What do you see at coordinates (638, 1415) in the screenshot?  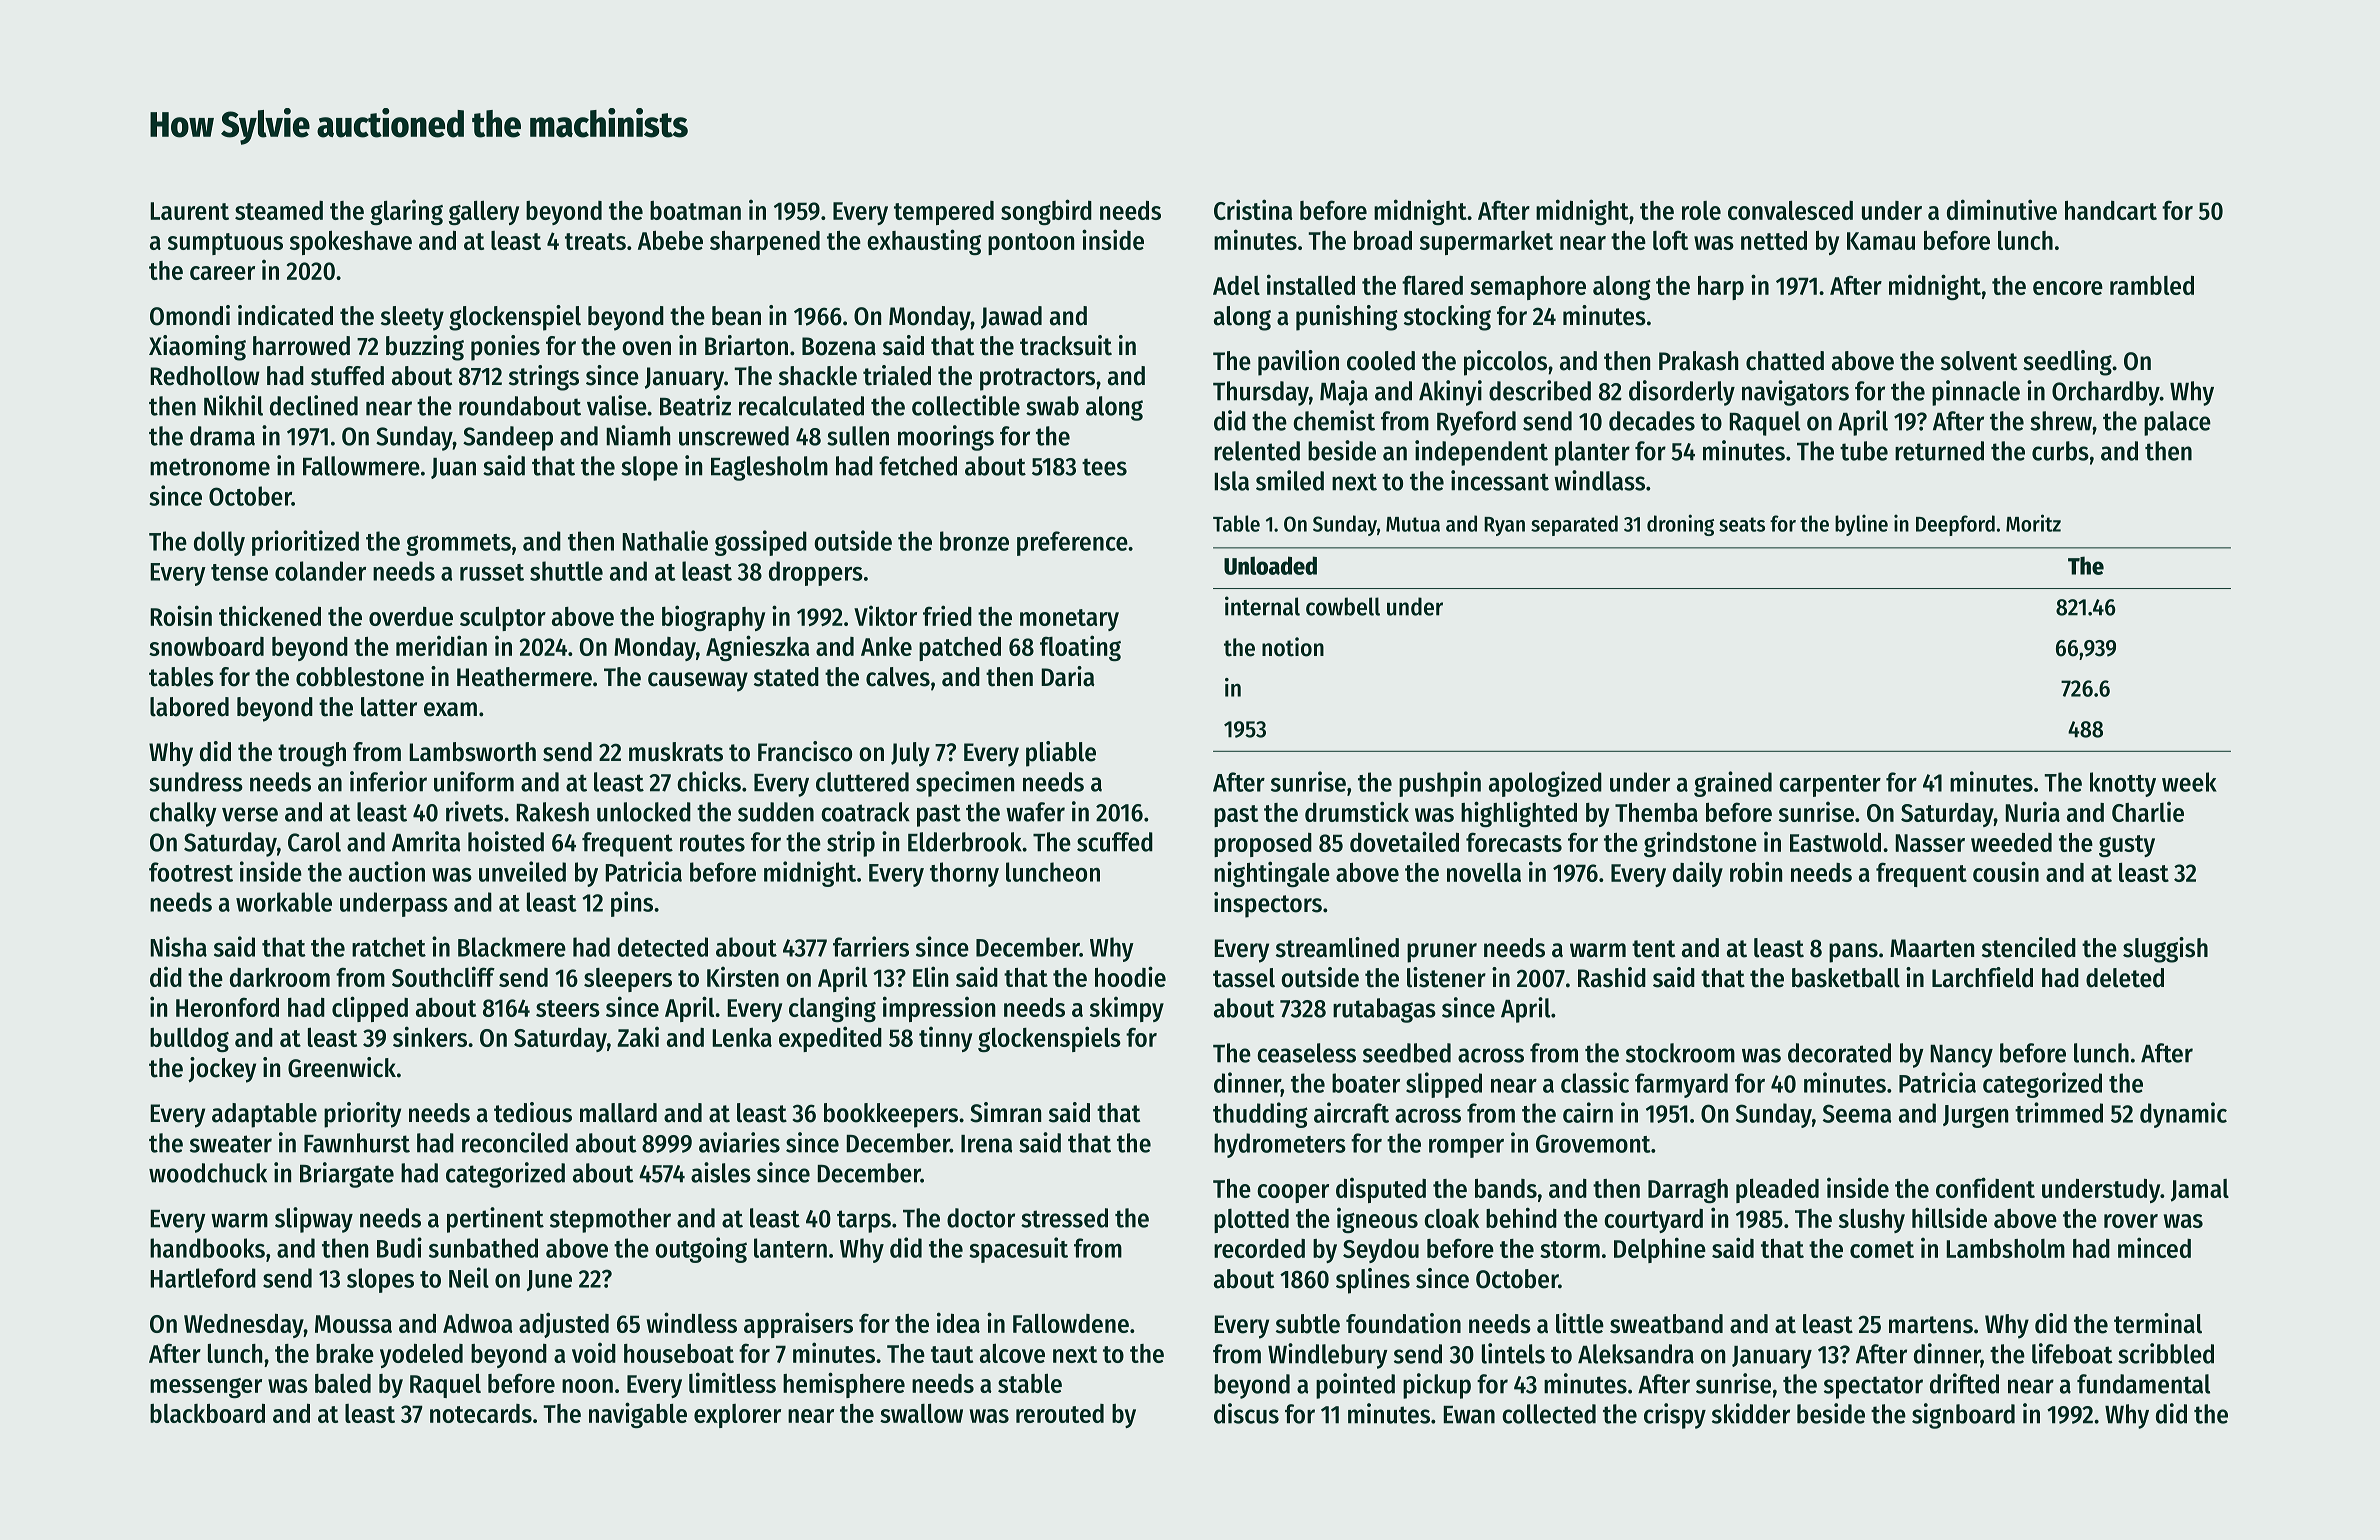 I see `navigable` at bounding box center [638, 1415].
